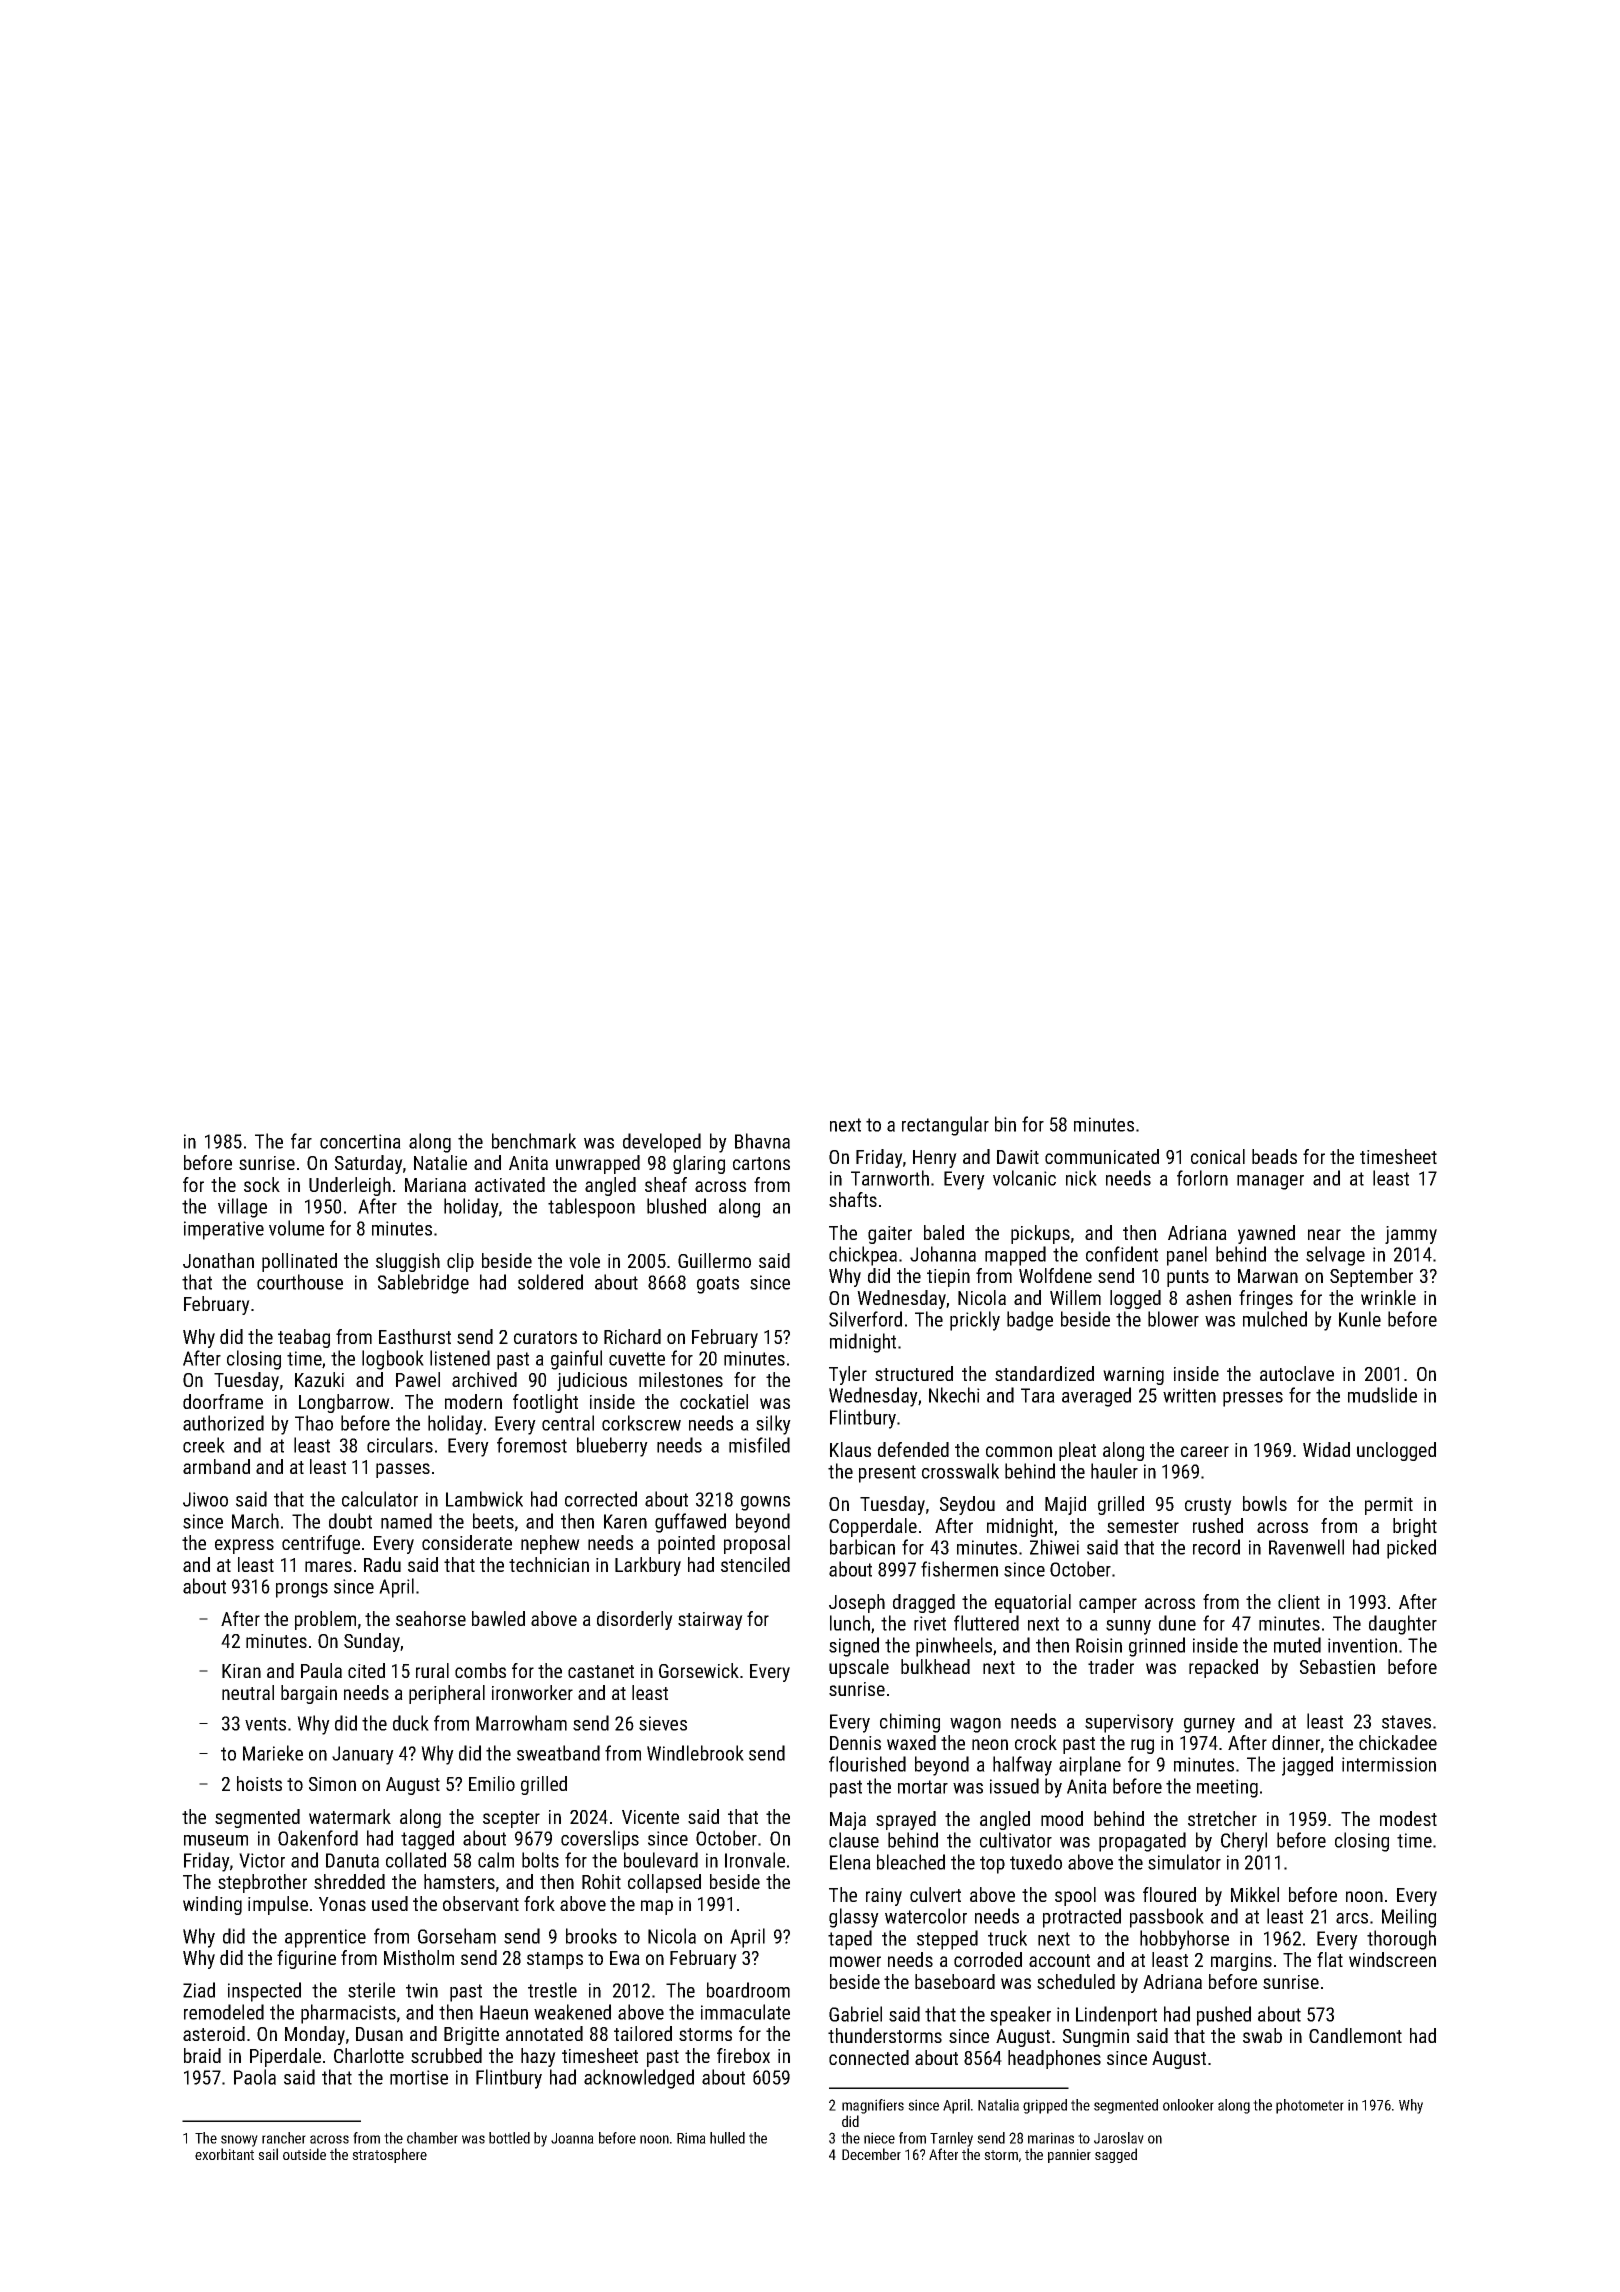 Image resolution: width=1620 pixels, height=2292 pixels. I want to click on intermission, so click(1389, 1764).
